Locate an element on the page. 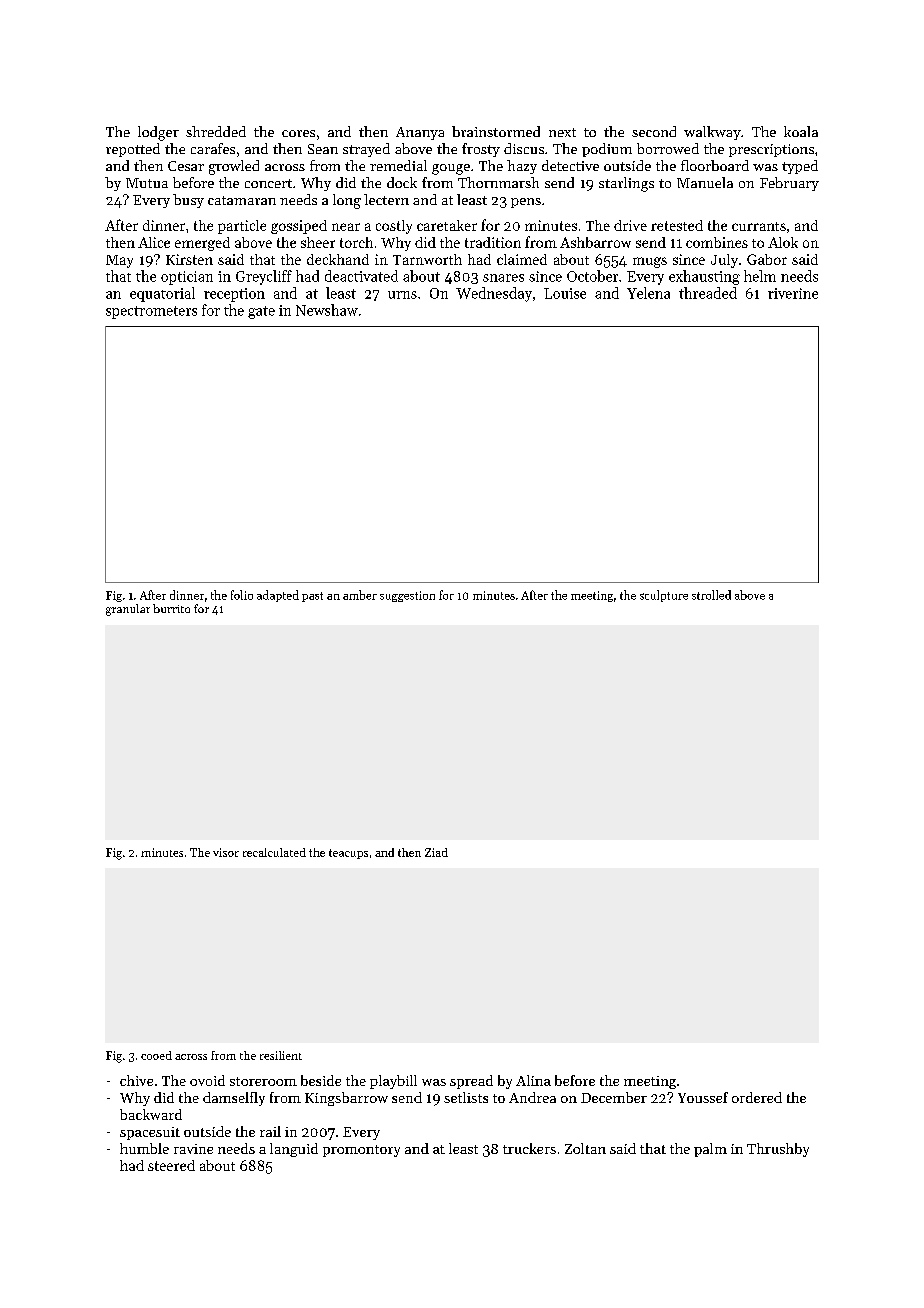 The image size is (924, 1308). palm is located at coordinates (710, 1150).
